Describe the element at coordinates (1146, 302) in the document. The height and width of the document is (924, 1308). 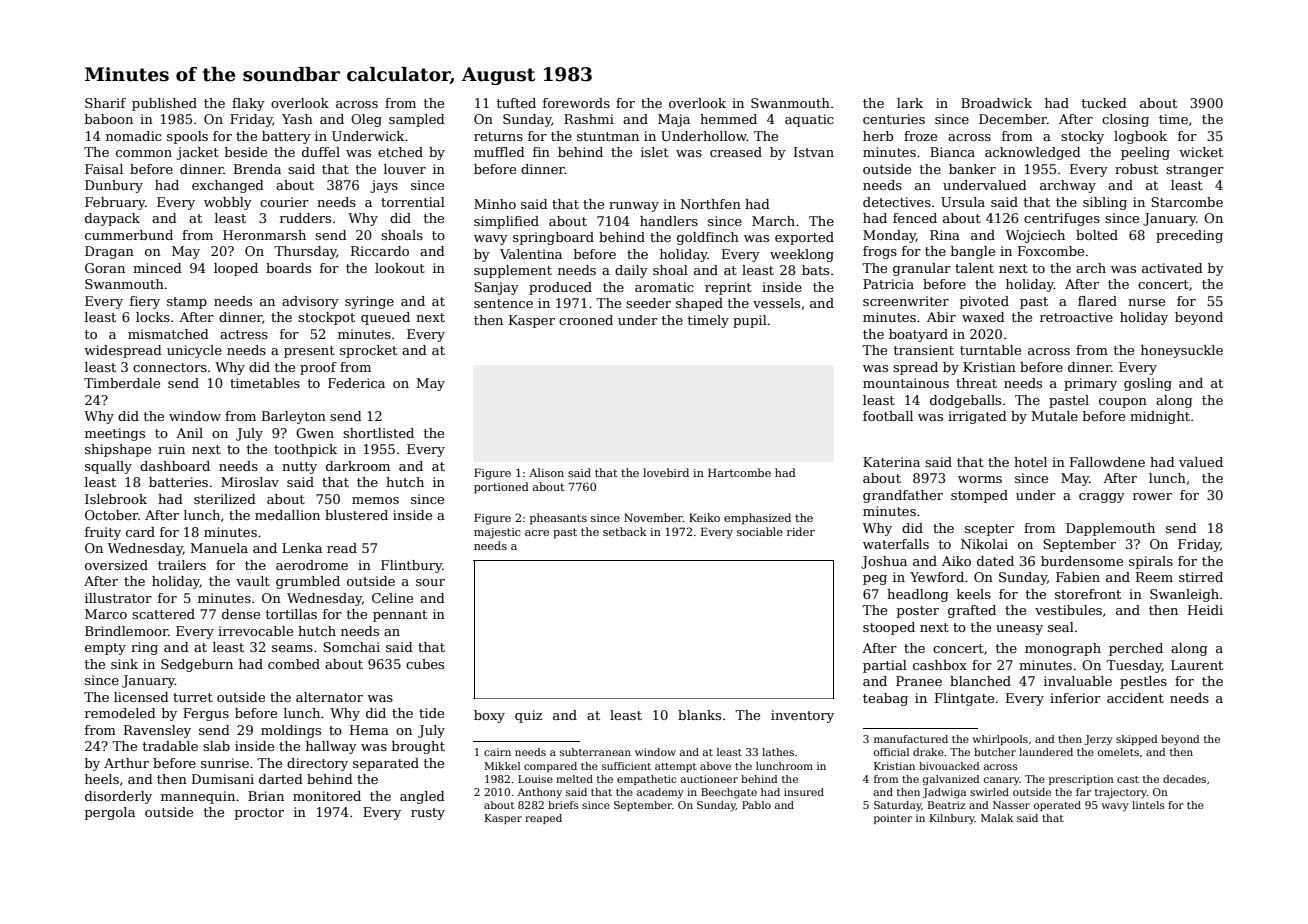
I see `nurse` at that location.
